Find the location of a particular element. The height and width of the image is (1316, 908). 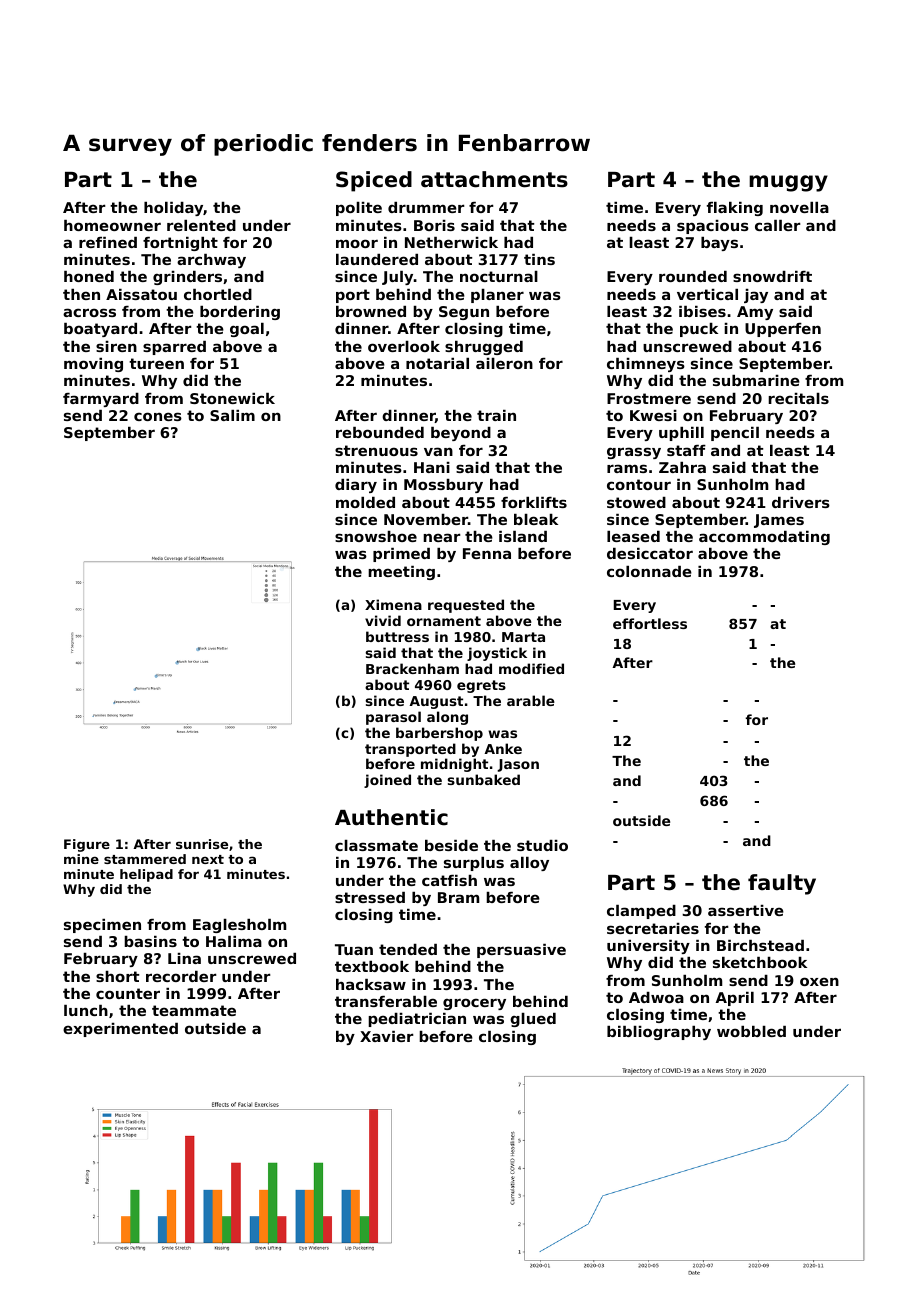

Xavier is located at coordinates (386, 1036).
